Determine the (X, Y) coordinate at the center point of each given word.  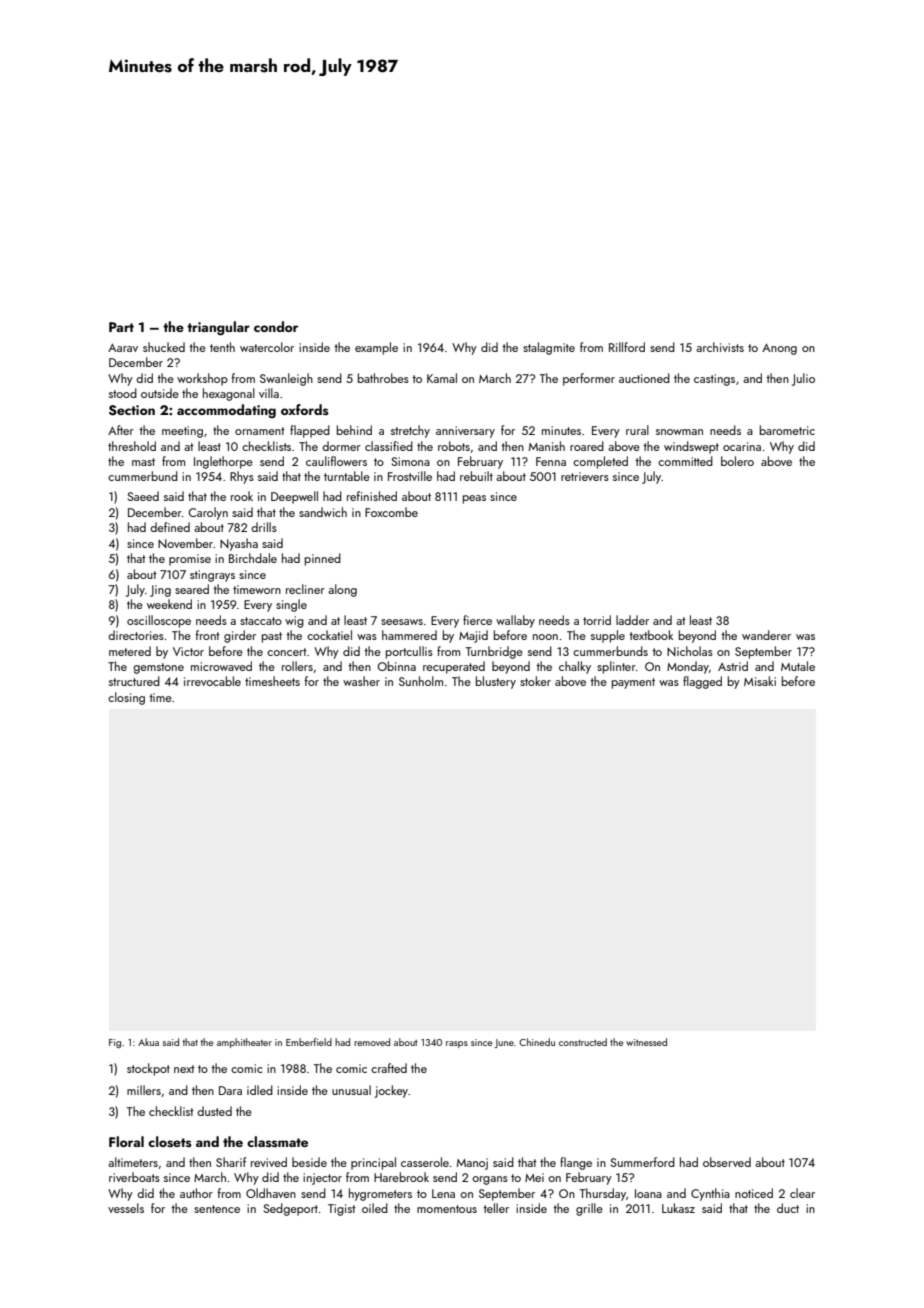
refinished (372, 496)
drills (264, 527)
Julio (803, 379)
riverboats (134, 1177)
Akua (148, 1042)
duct (788, 1208)
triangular (218, 328)
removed (372, 1042)
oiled (375, 1208)
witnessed (646, 1042)
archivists (720, 347)
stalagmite (549, 348)
